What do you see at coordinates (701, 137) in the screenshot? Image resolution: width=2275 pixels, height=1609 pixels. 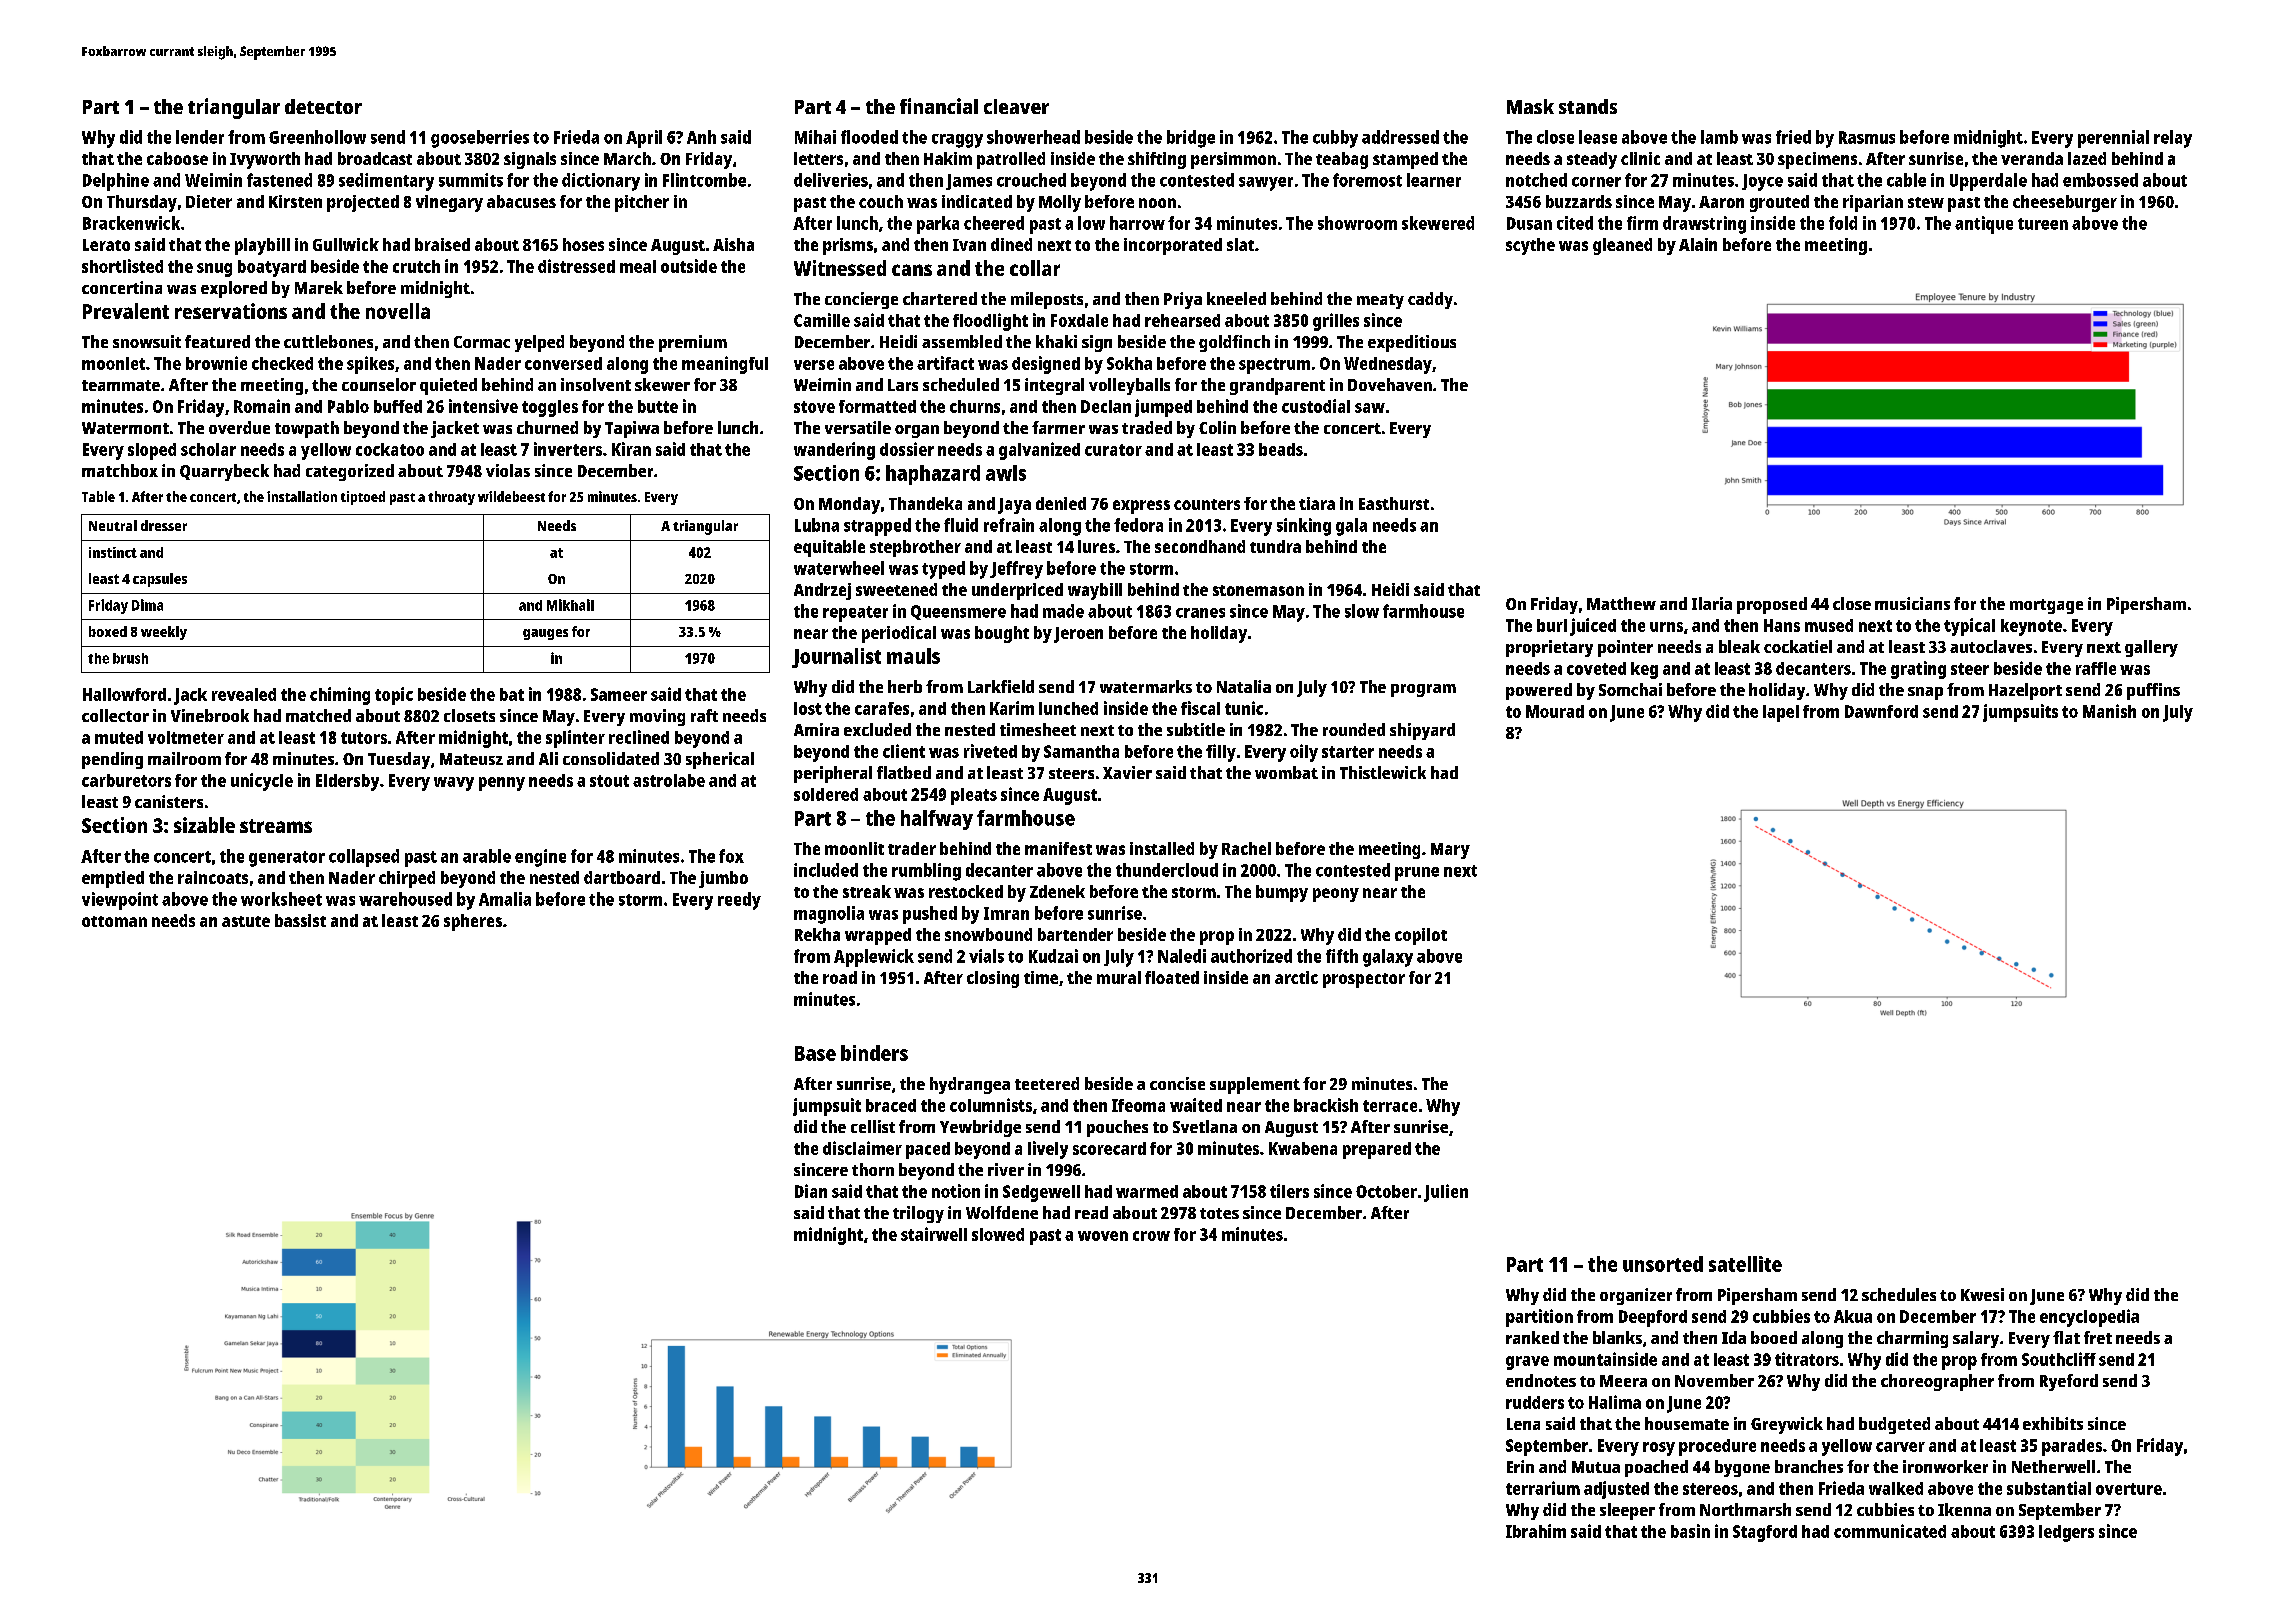 I see `Anh` at bounding box center [701, 137].
